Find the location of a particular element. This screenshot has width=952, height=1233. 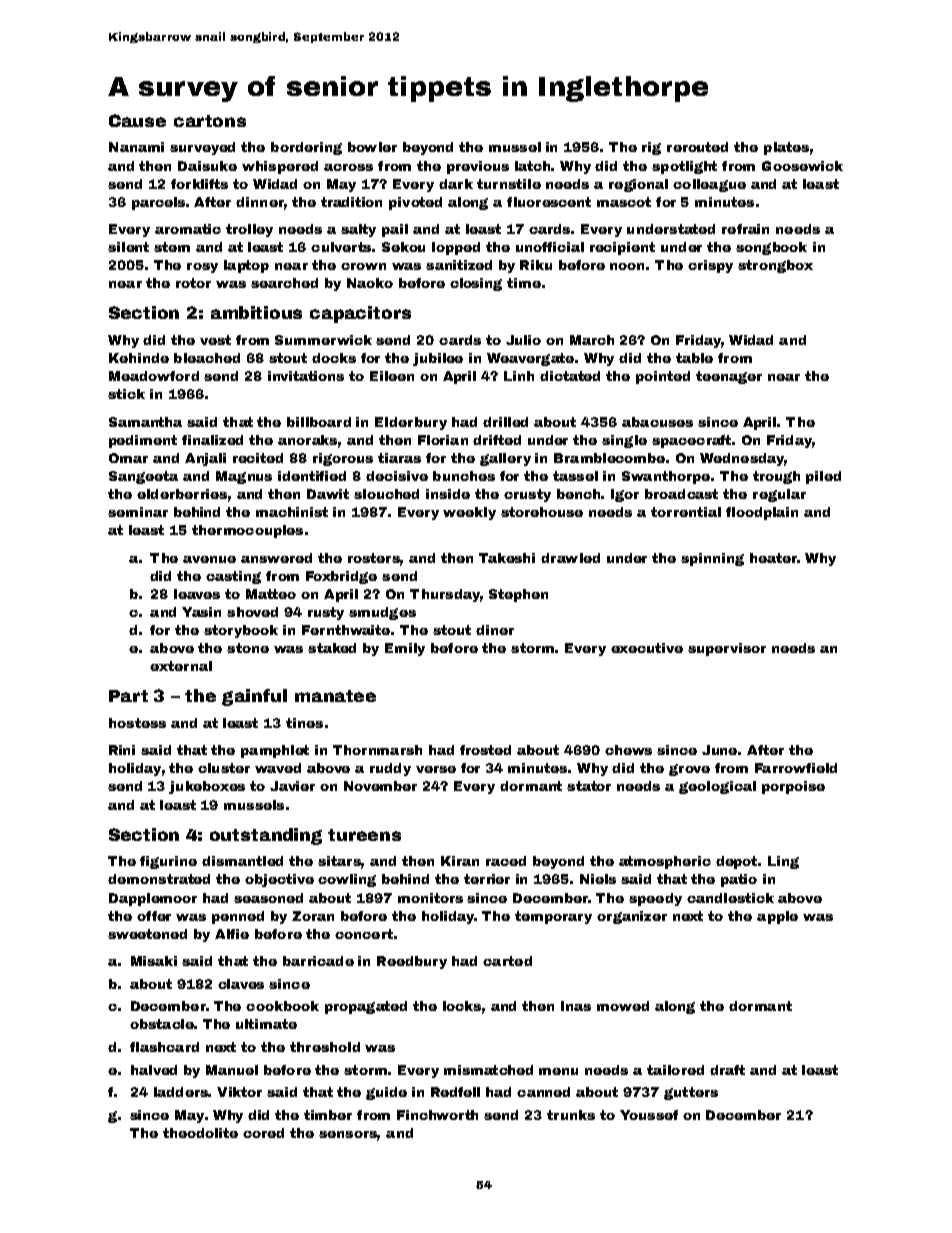

speedy is located at coordinates (655, 899).
